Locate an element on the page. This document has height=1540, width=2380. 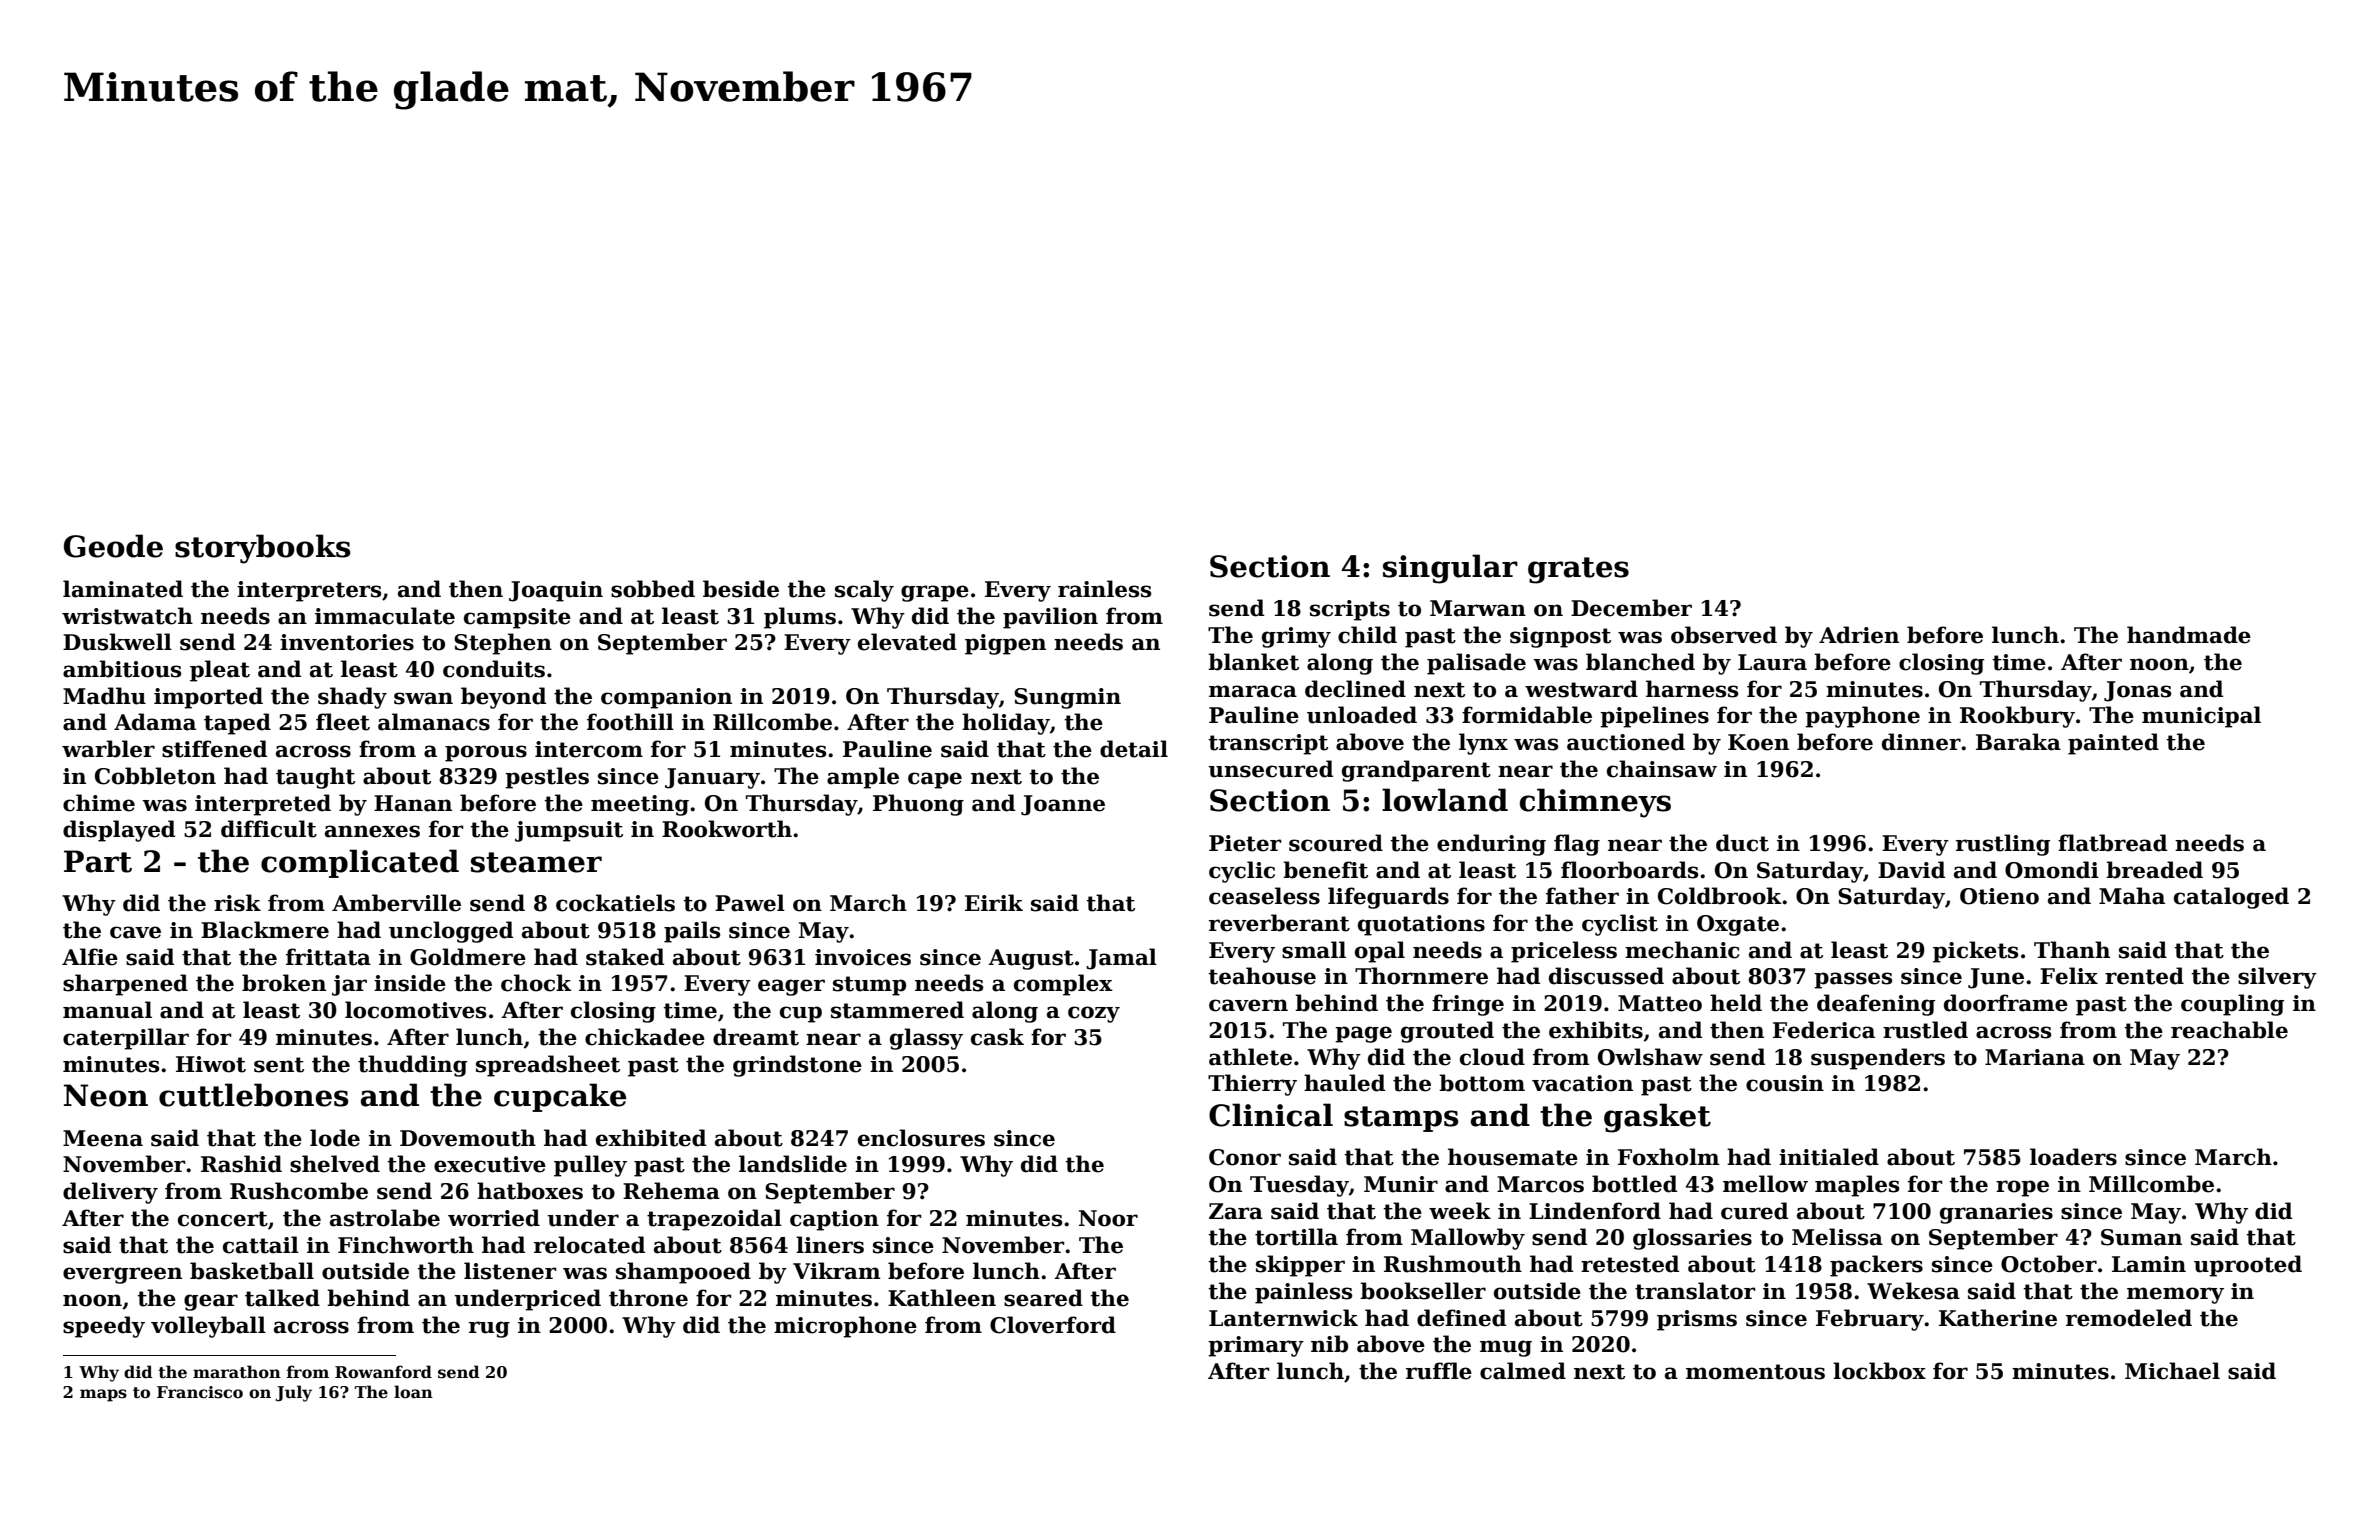
Thierry is located at coordinates (1252, 1085).
